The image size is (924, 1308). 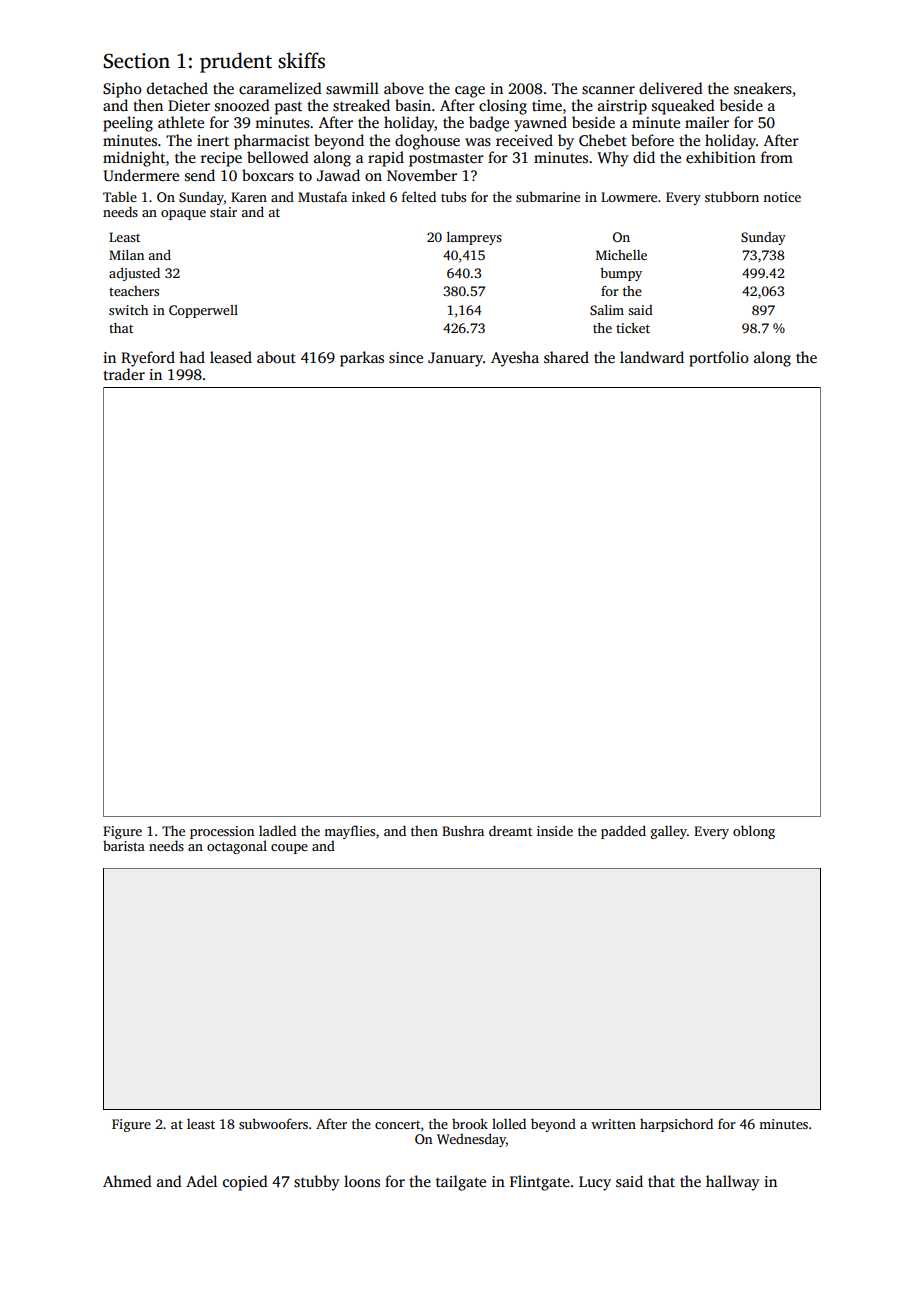 What do you see at coordinates (719, 359) in the screenshot?
I see `portfolio` at bounding box center [719, 359].
